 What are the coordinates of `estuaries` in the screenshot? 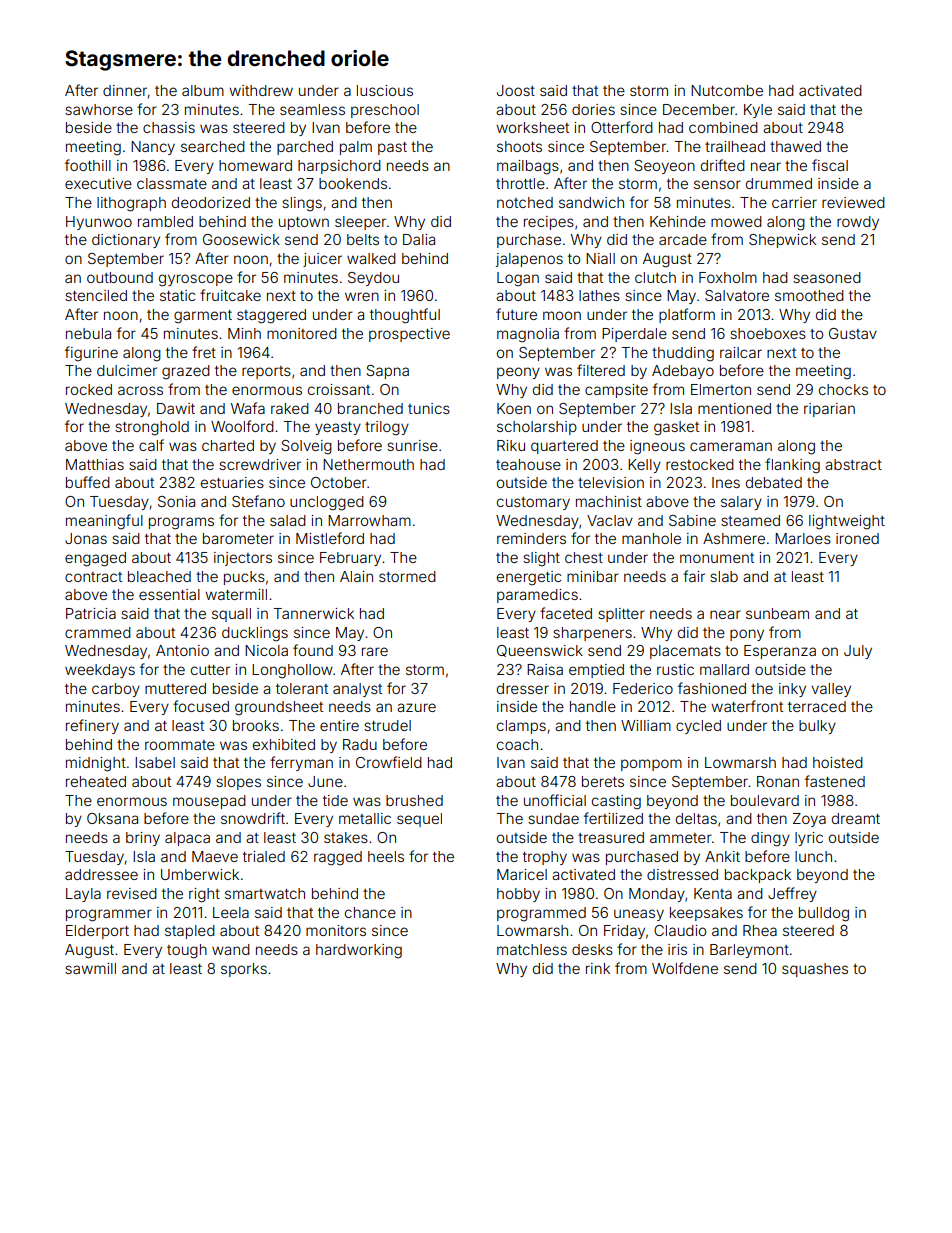 It's located at (232, 482).
